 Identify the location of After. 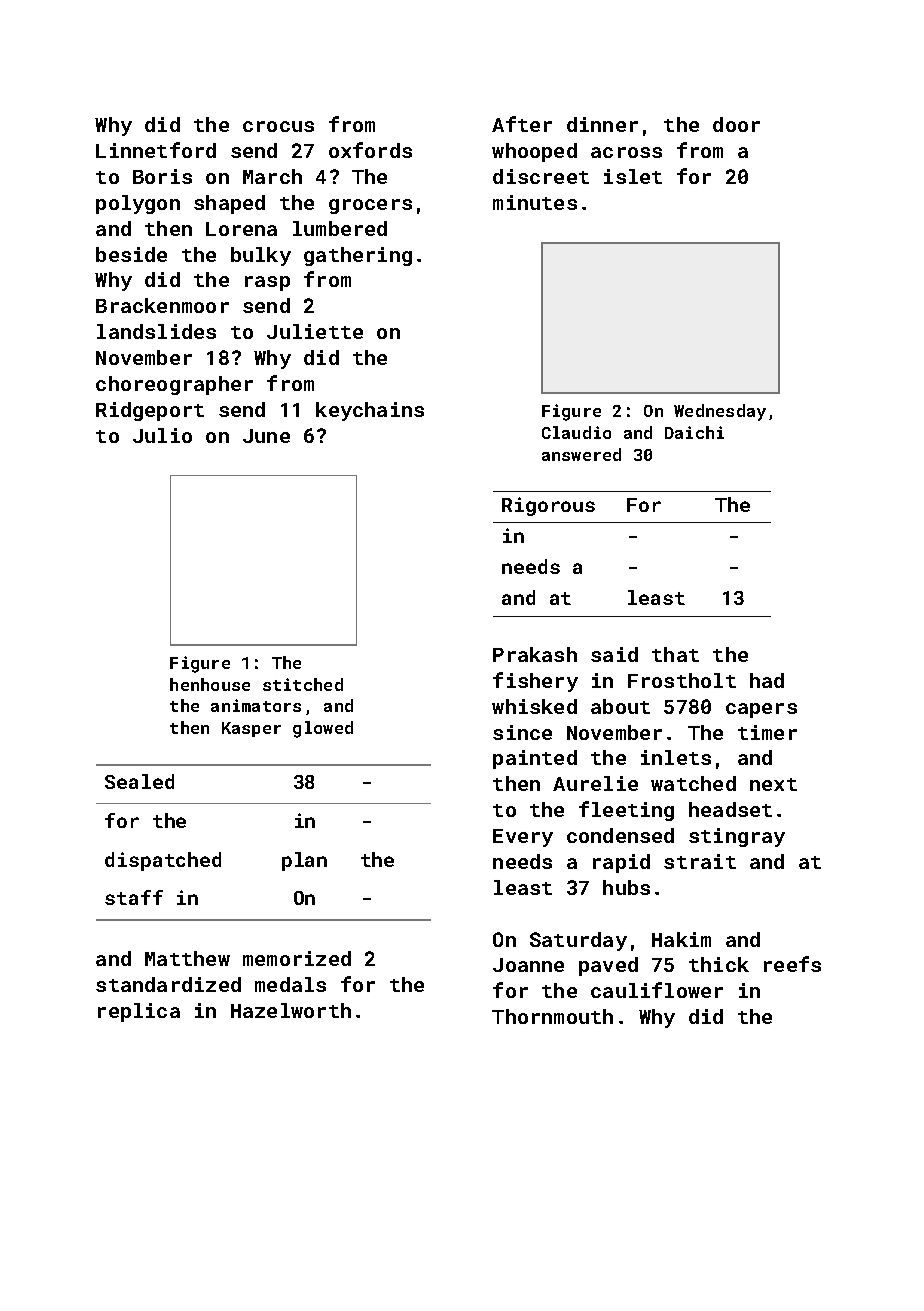
(522, 124).
